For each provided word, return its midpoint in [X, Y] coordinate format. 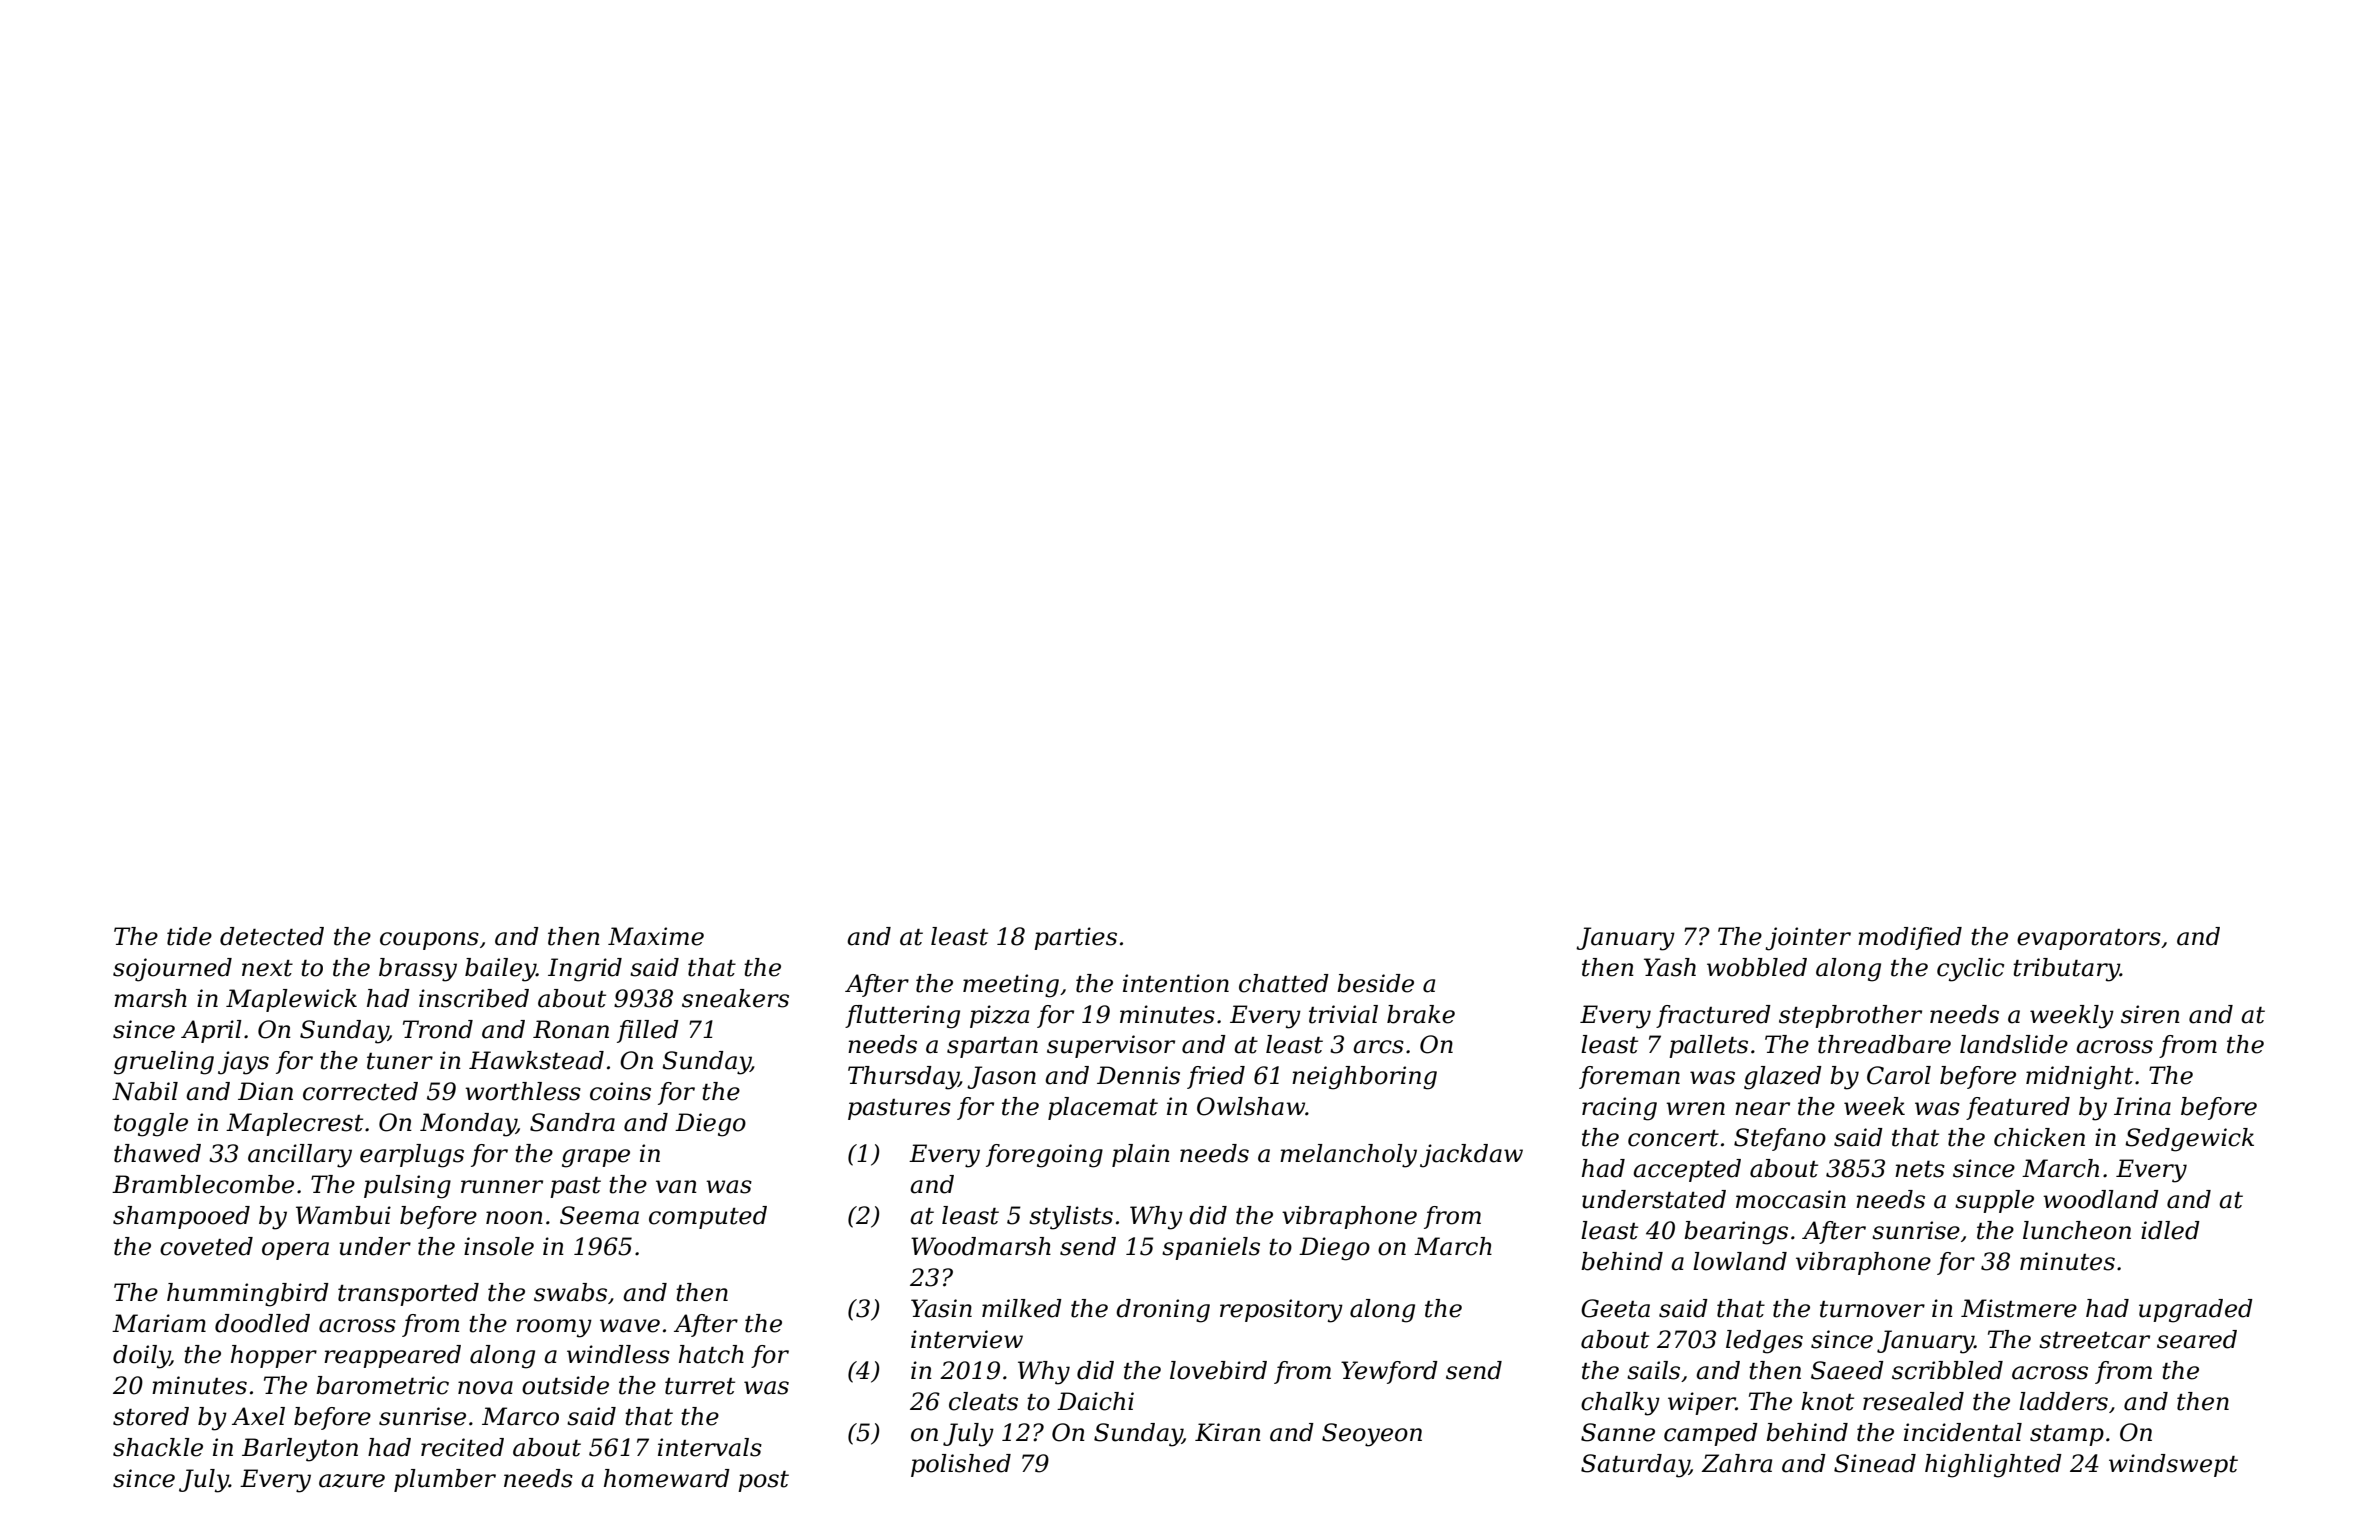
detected [272, 936]
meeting [1011, 986]
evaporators [2089, 939]
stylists [1071, 1218]
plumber [445, 1480]
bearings [1736, 1233]
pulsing [407, 1187]
